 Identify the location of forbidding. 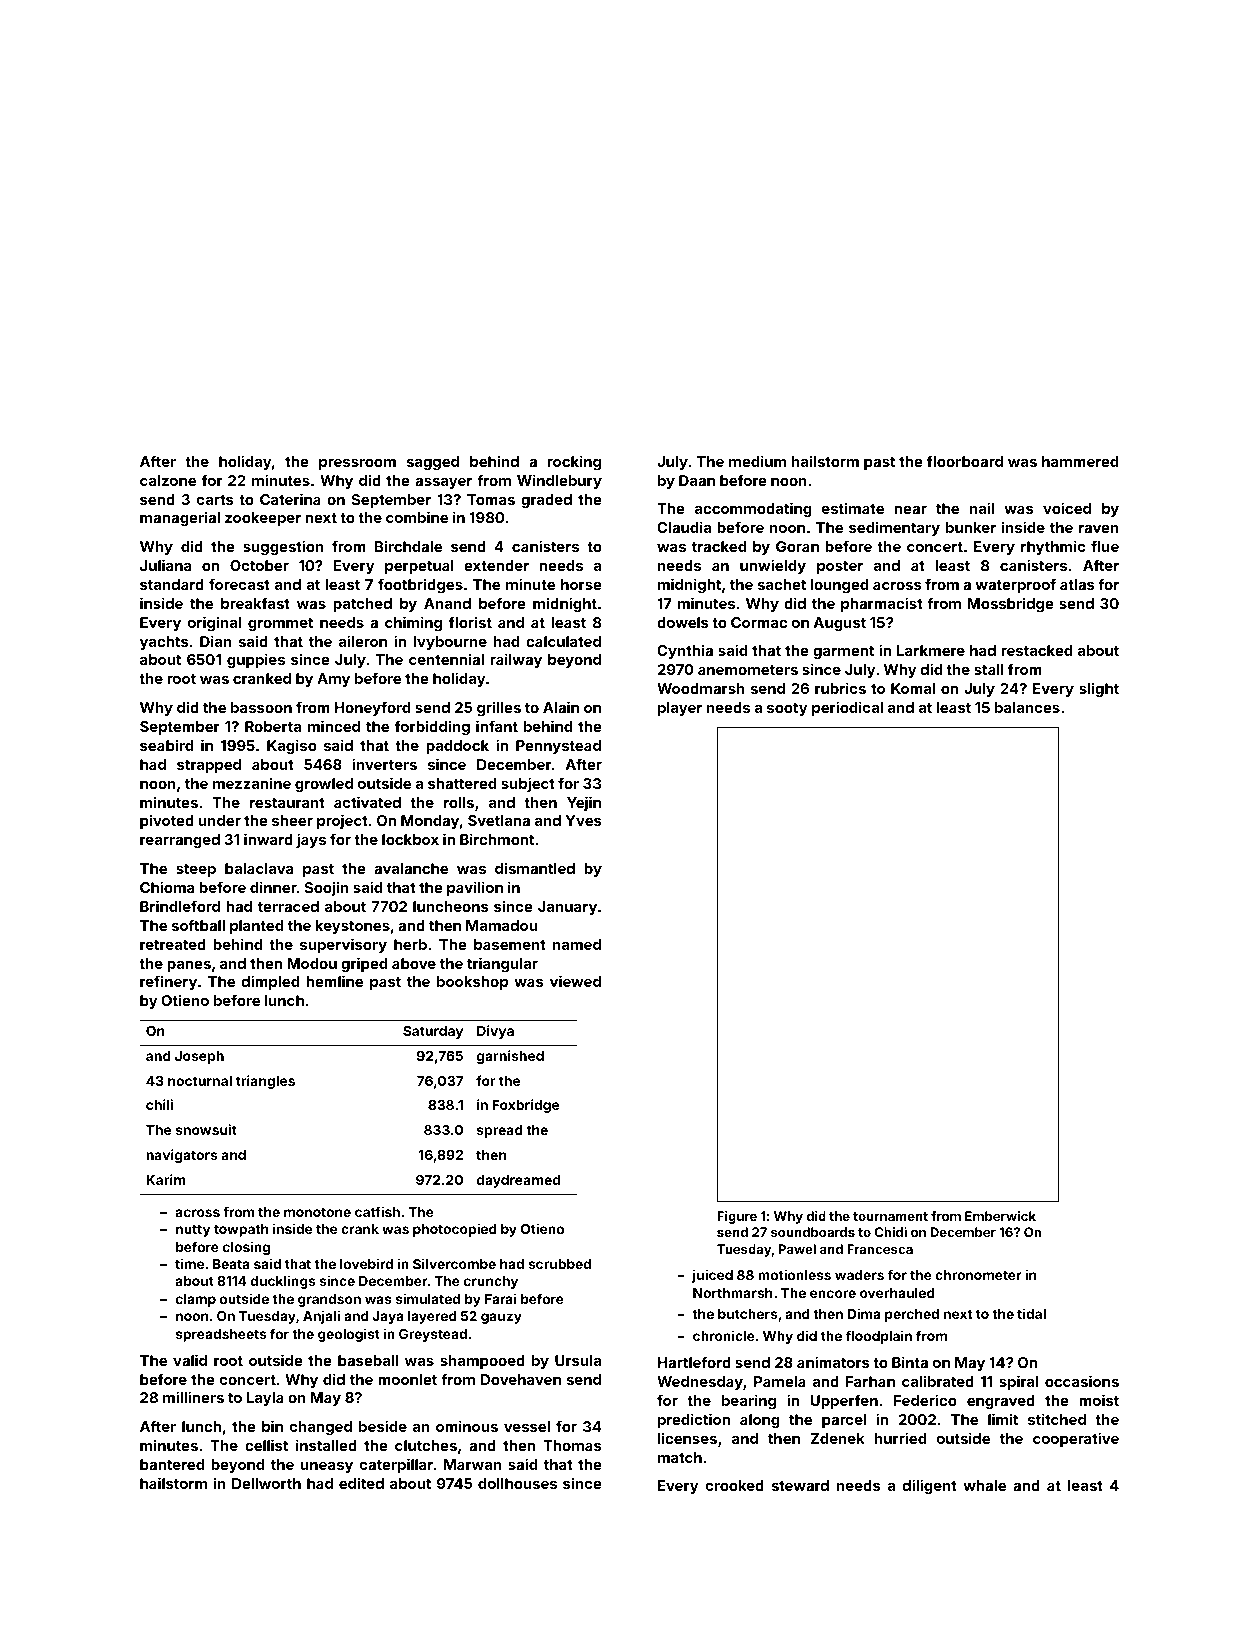
(432, 727).
